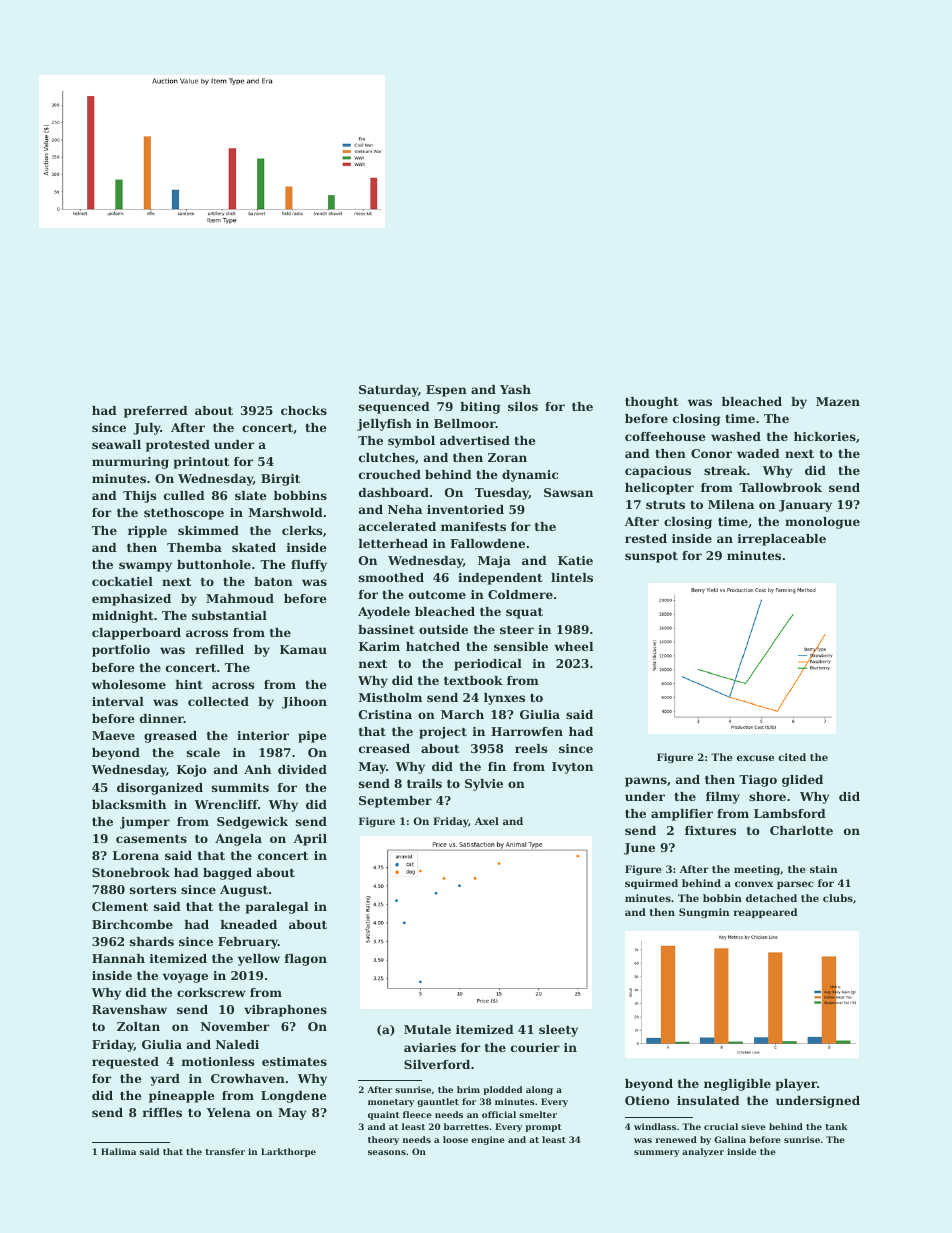  I want to click on Mahmoud, so click(240, 598).
